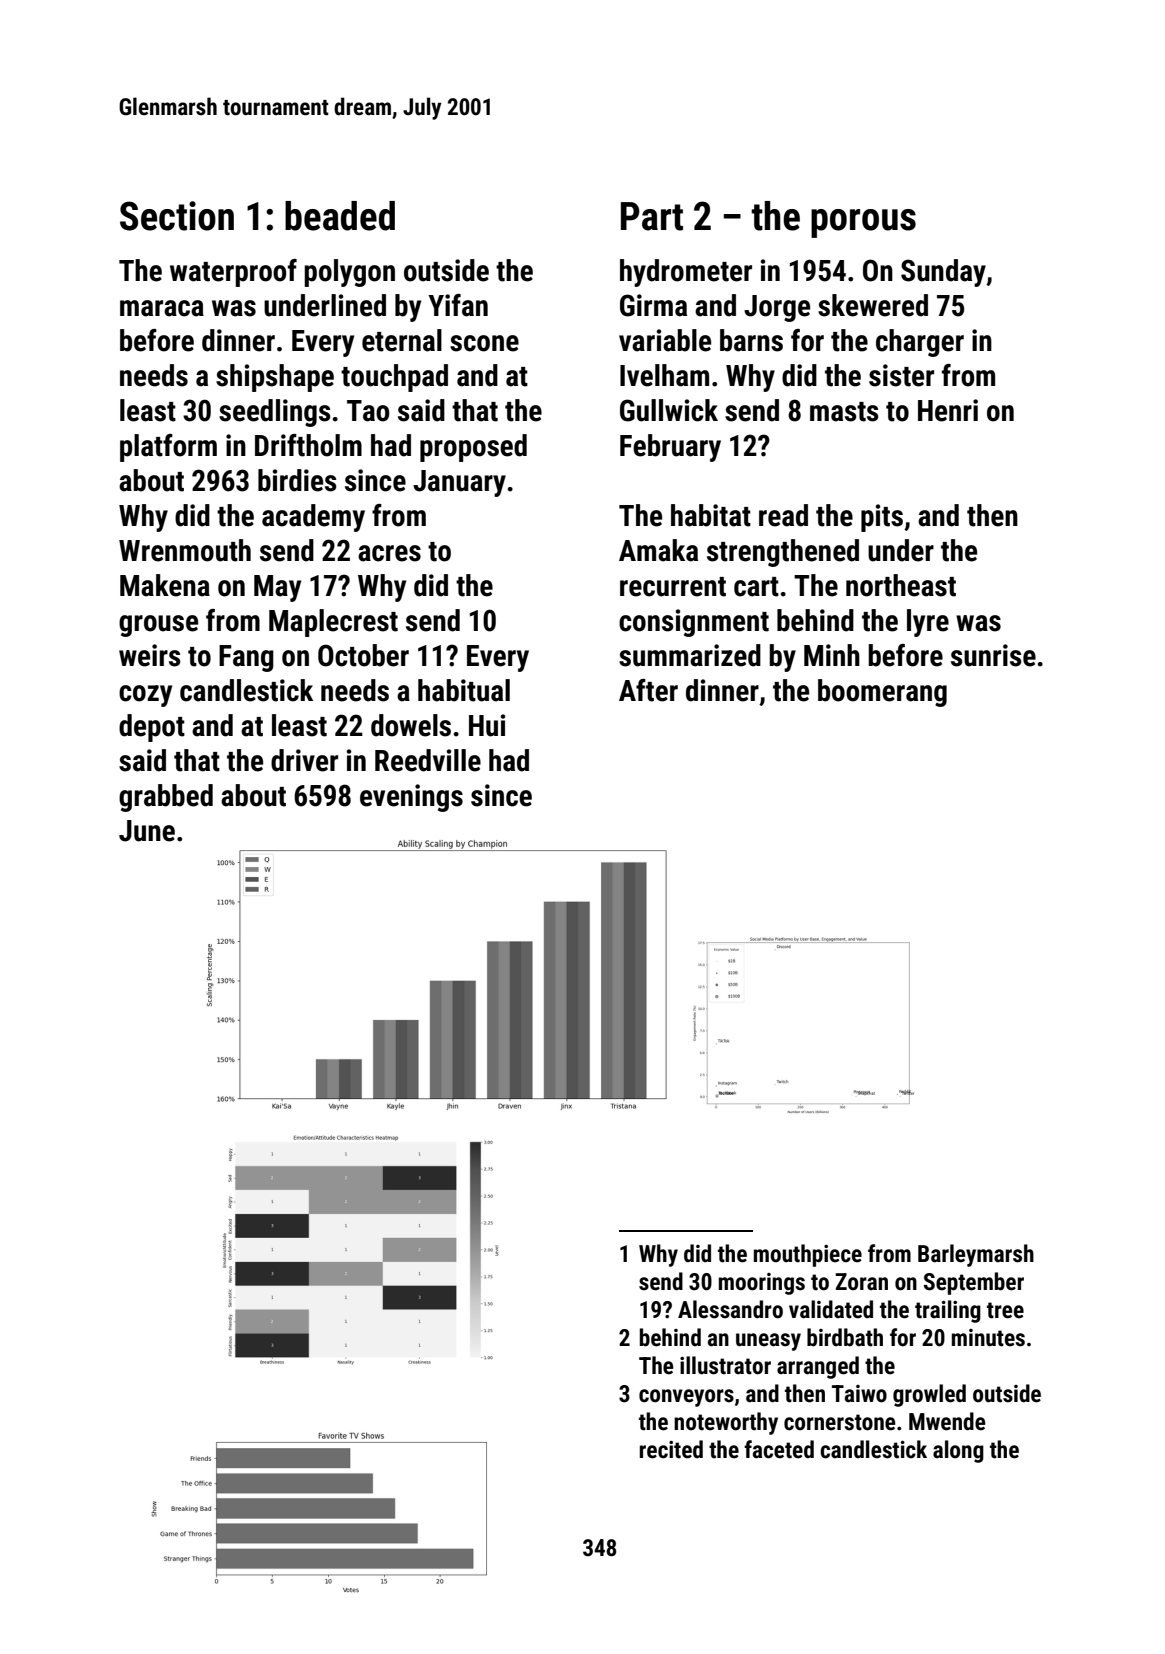  What do you see at coordinates (863, 223) in the document?
I see `porous` at bounding box center [863, 223].
